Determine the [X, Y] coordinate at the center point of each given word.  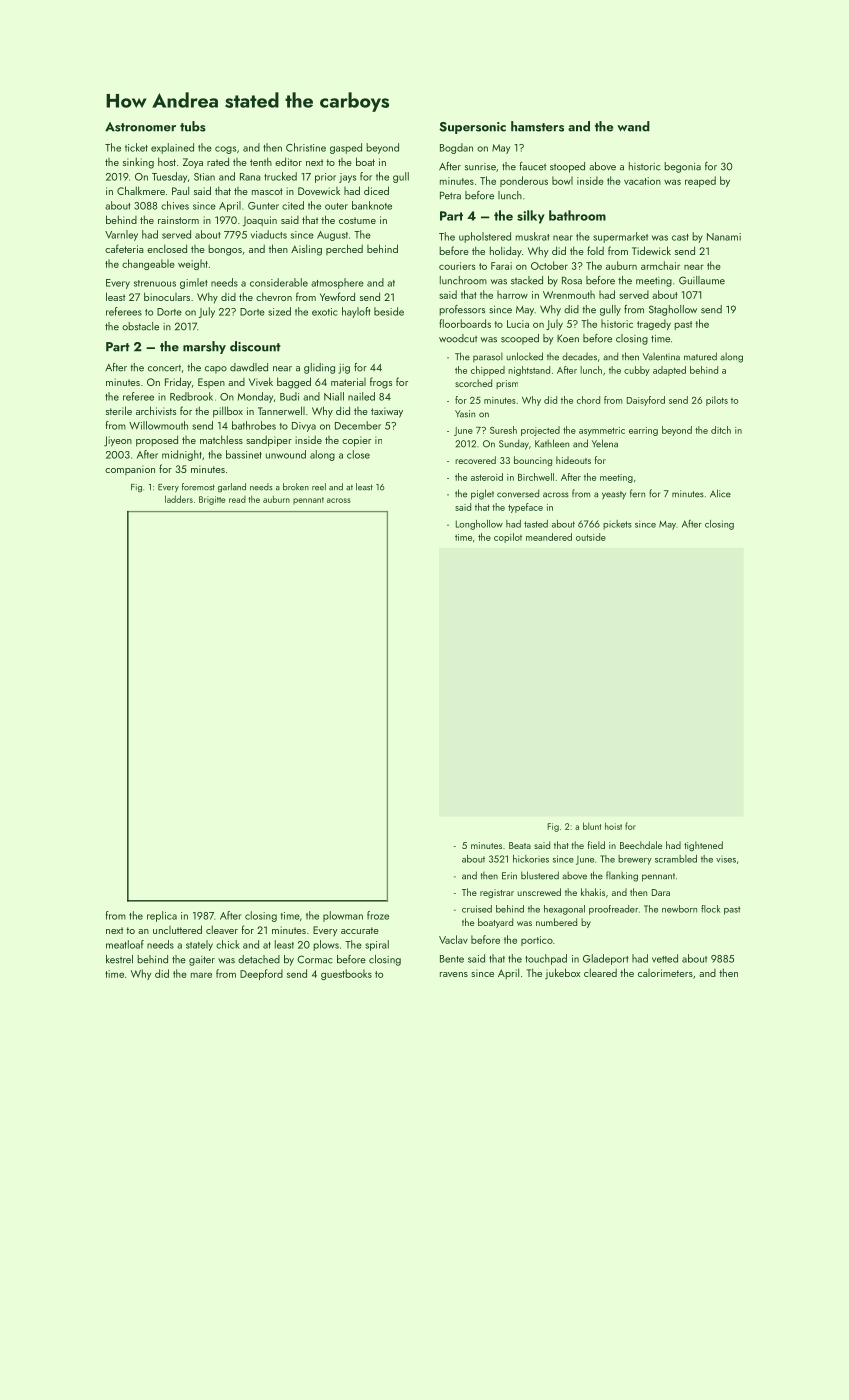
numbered [556, 922]
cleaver [222, 929]
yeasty [614, 495]
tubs [193, 126]
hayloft [356, 312]
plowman [343, 916]
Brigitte [212, 500]
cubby [637, 371]
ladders [179, 499]
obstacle [140, 326]
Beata [520, 845]
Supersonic [472, 128]
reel [319, 487]
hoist [613, 826]
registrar [497, 893]
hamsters [537, 126]
